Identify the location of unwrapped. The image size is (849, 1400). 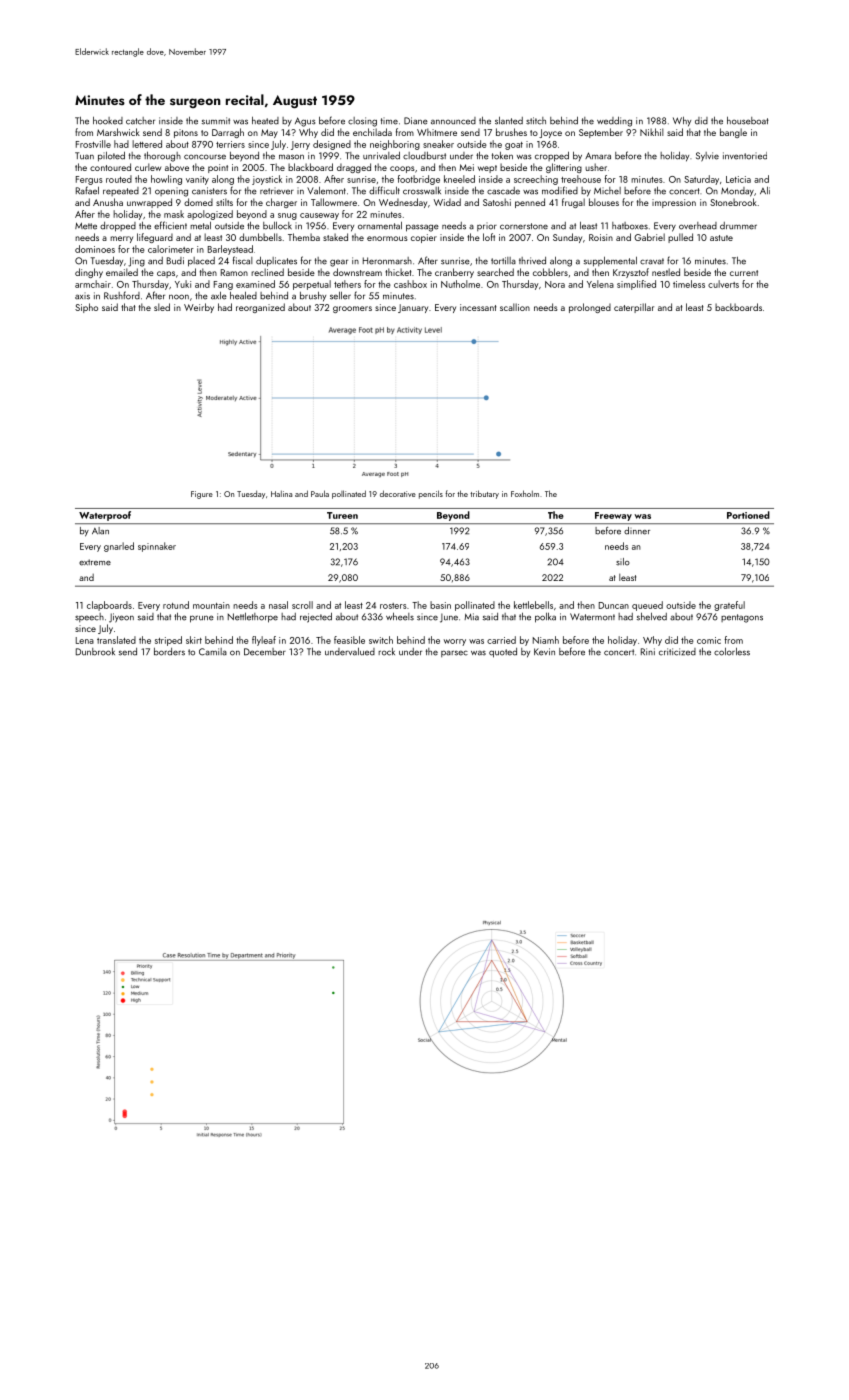
(149, 203).
